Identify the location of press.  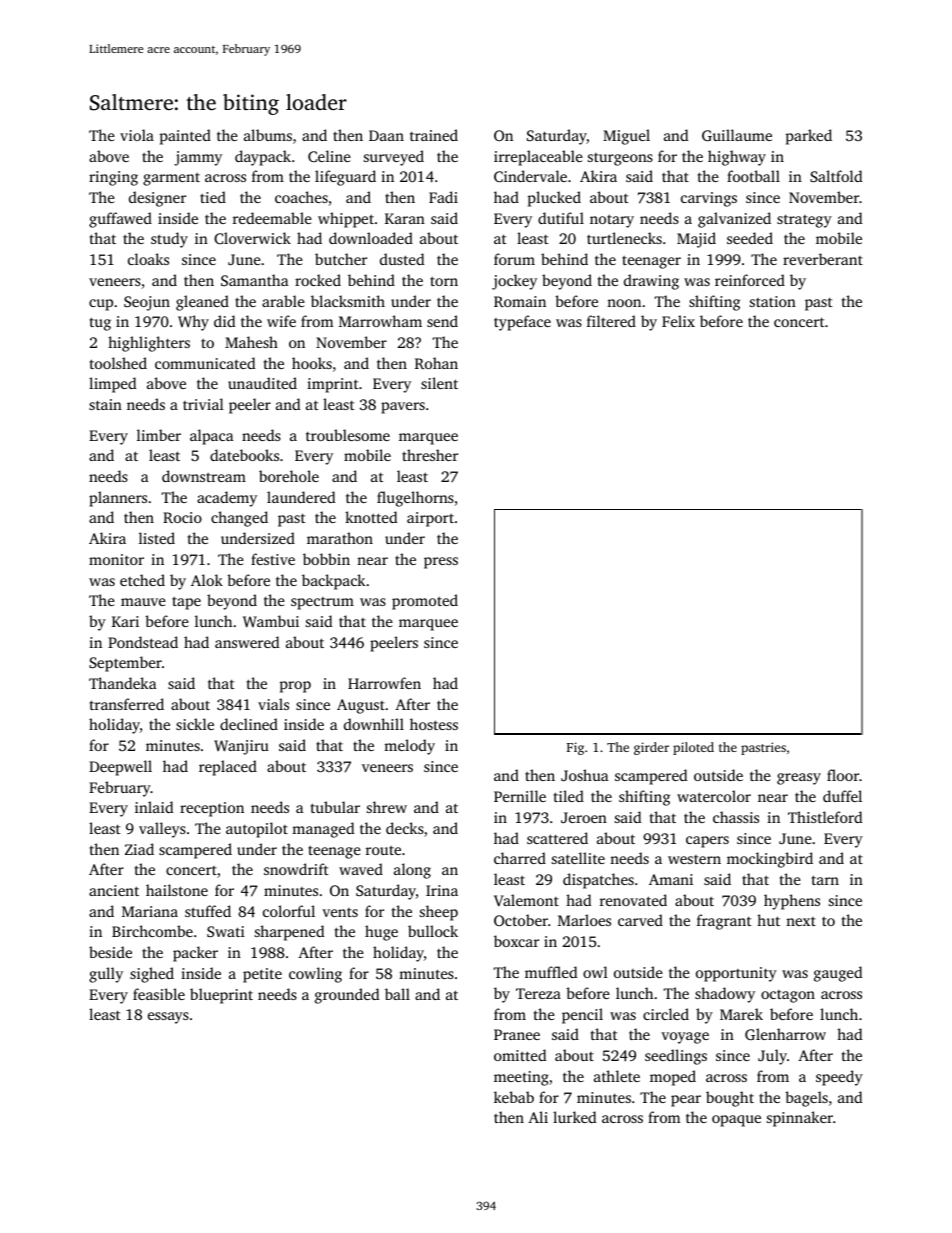
(441, 563).
